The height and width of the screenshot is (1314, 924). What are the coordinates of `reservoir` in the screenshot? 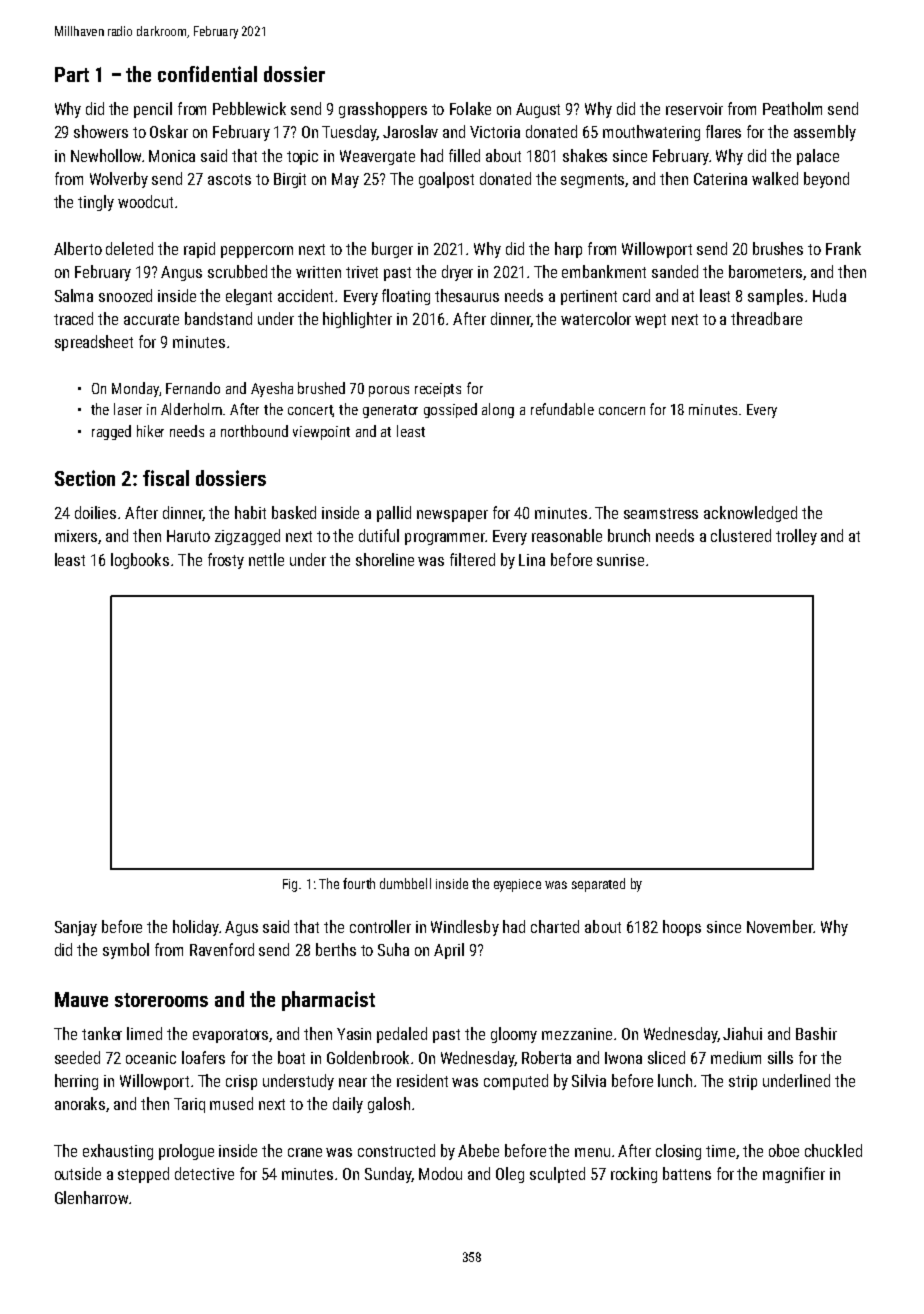 It's located at (694, 109).
